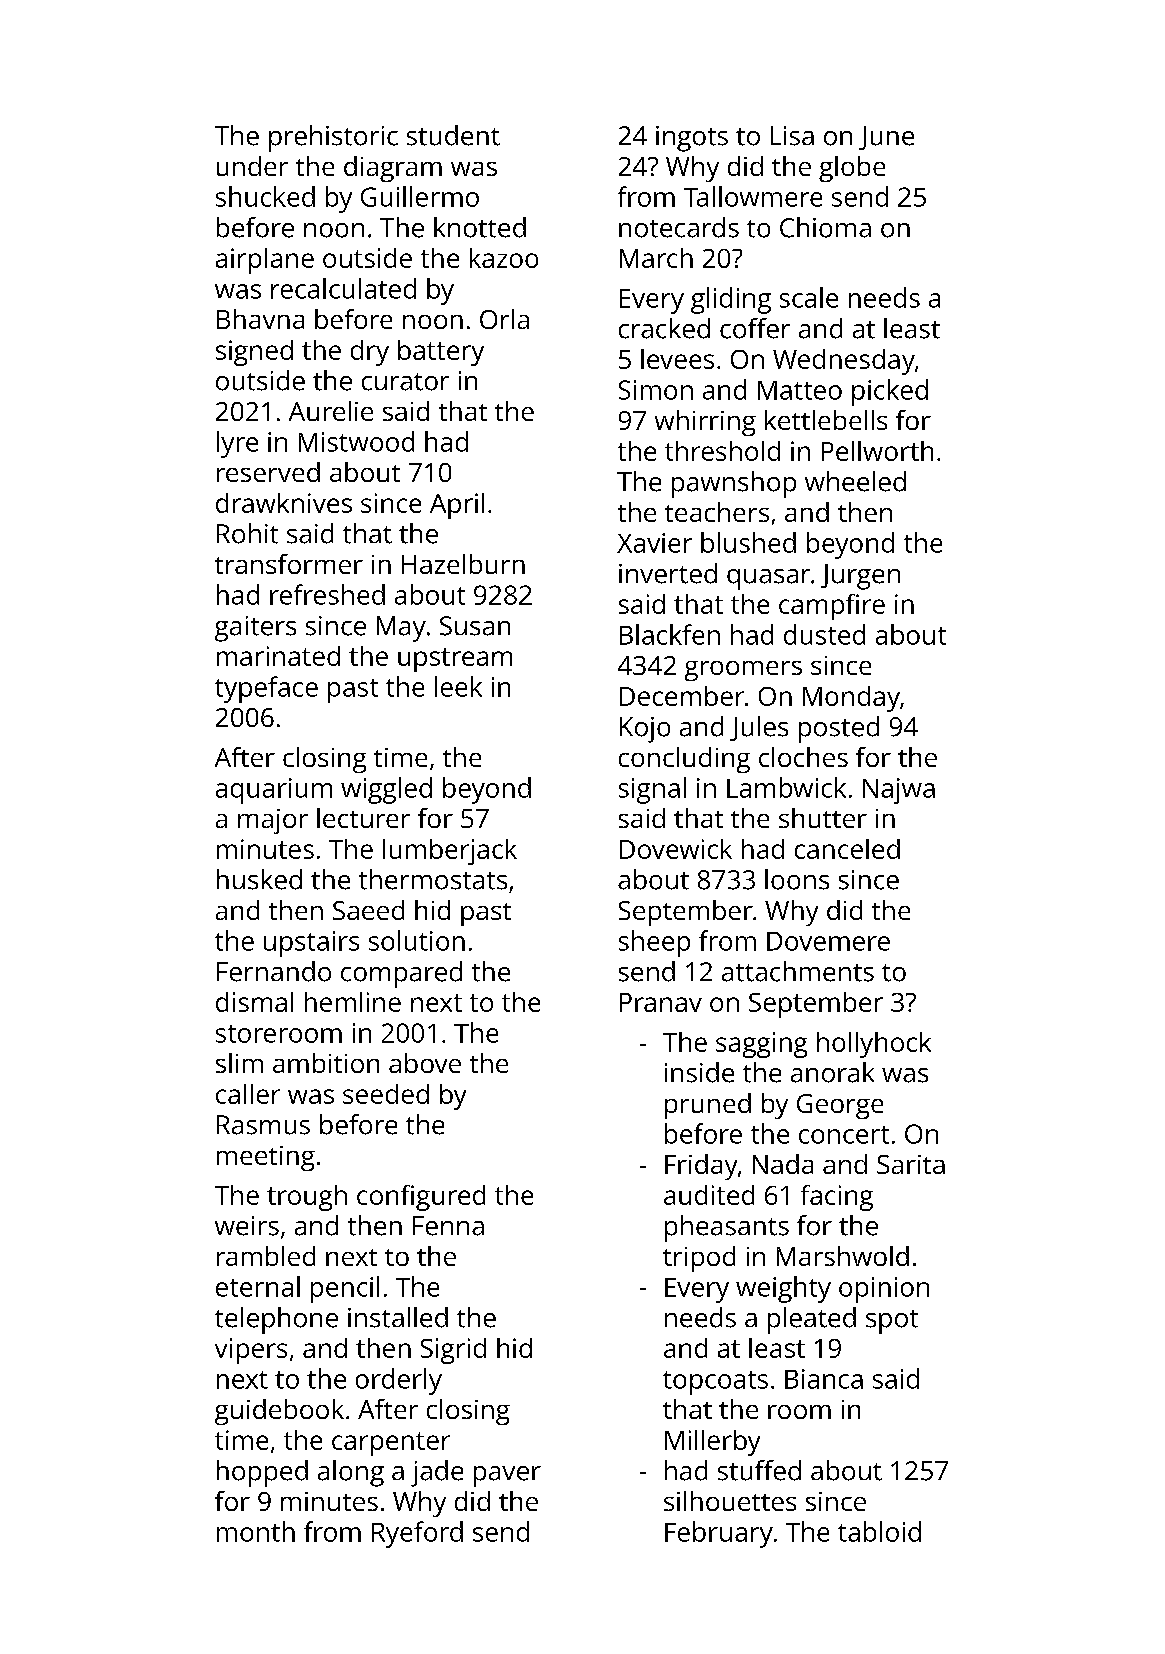  I want to click on aquarium, so click(274, 791).
